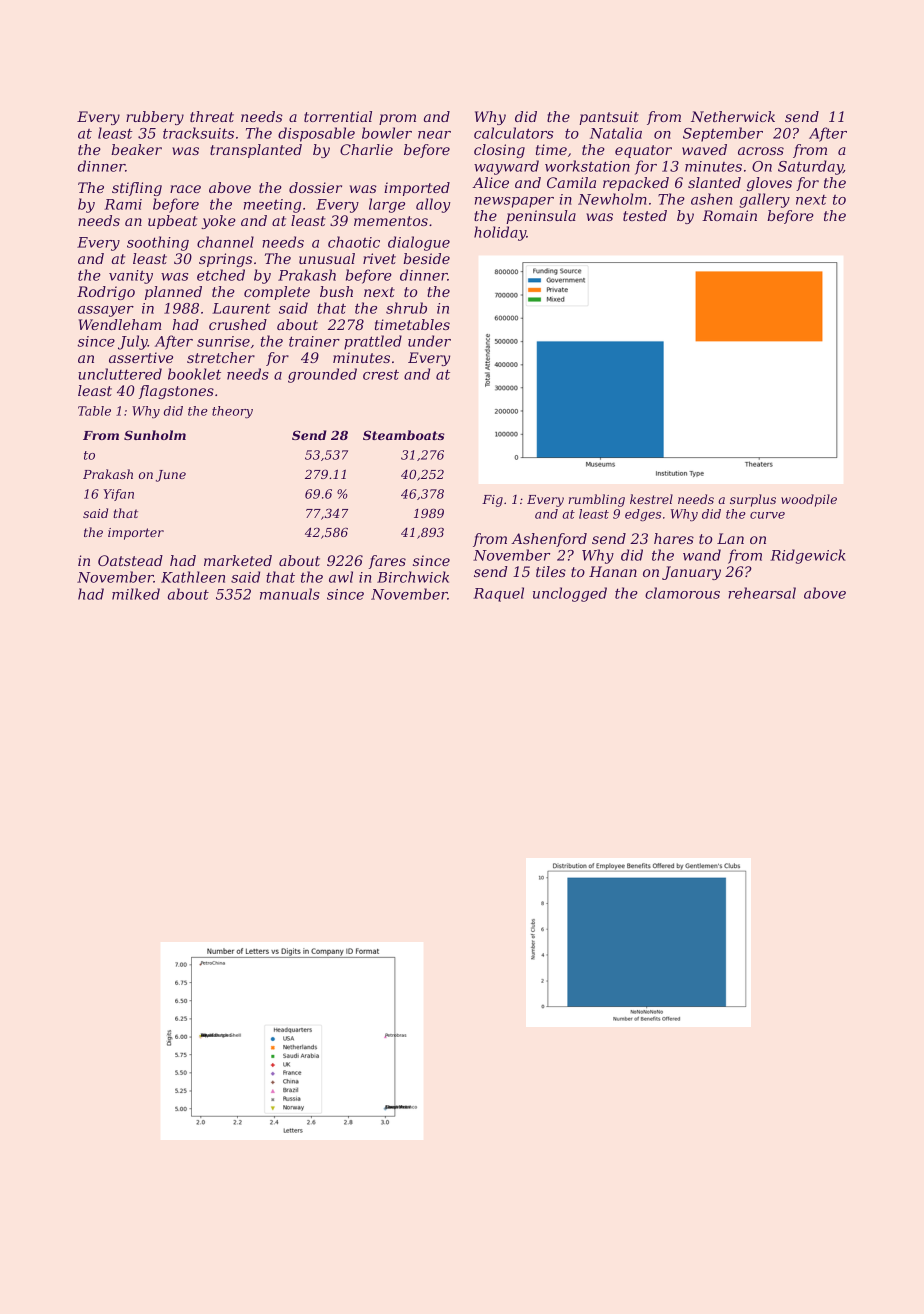 The height and width of the page is (1314, 924). What do you see at coordinates (136, 594) in the page?
I see `milked` at bounding box center [136, 594].
